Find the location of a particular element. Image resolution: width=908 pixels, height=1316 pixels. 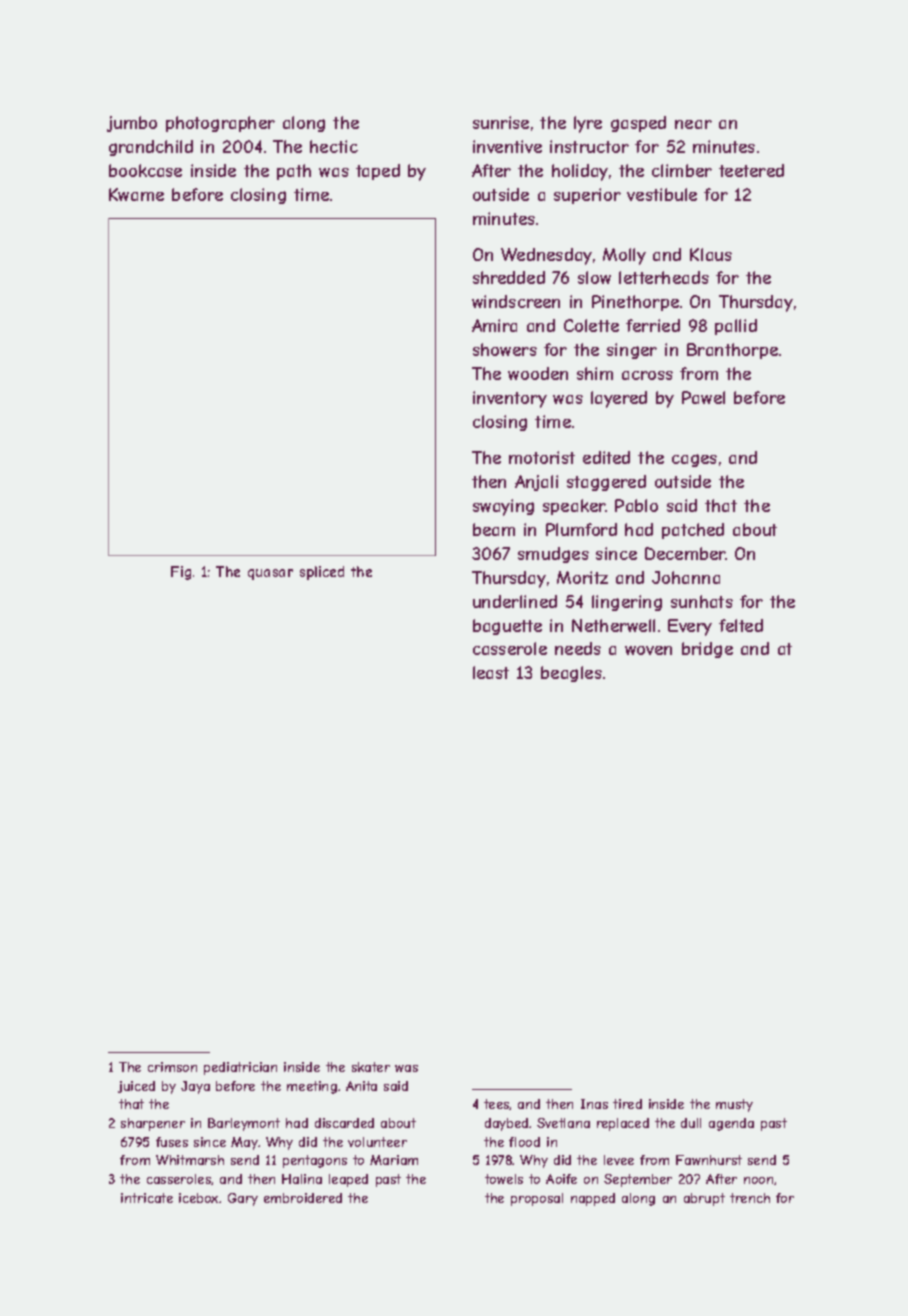

pediatrician is located at coordinates (240, 1068).
